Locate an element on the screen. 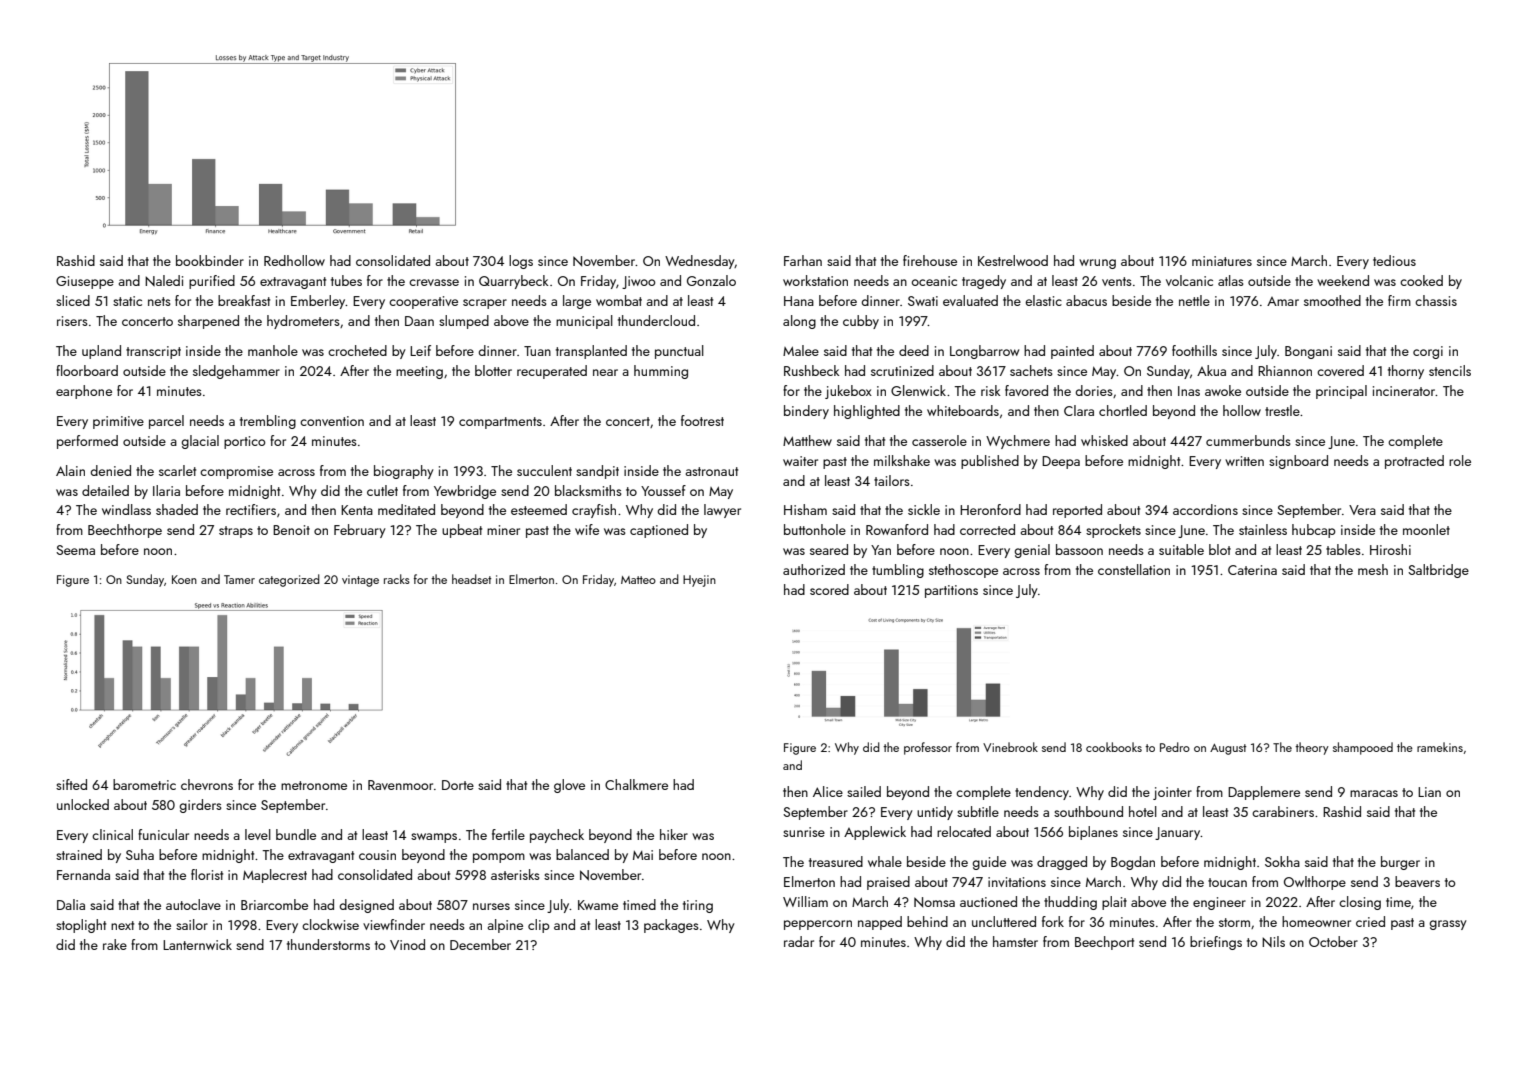 This screenshot has width=1528, height=1080. firehouse is located at coordinates (930, 260).
